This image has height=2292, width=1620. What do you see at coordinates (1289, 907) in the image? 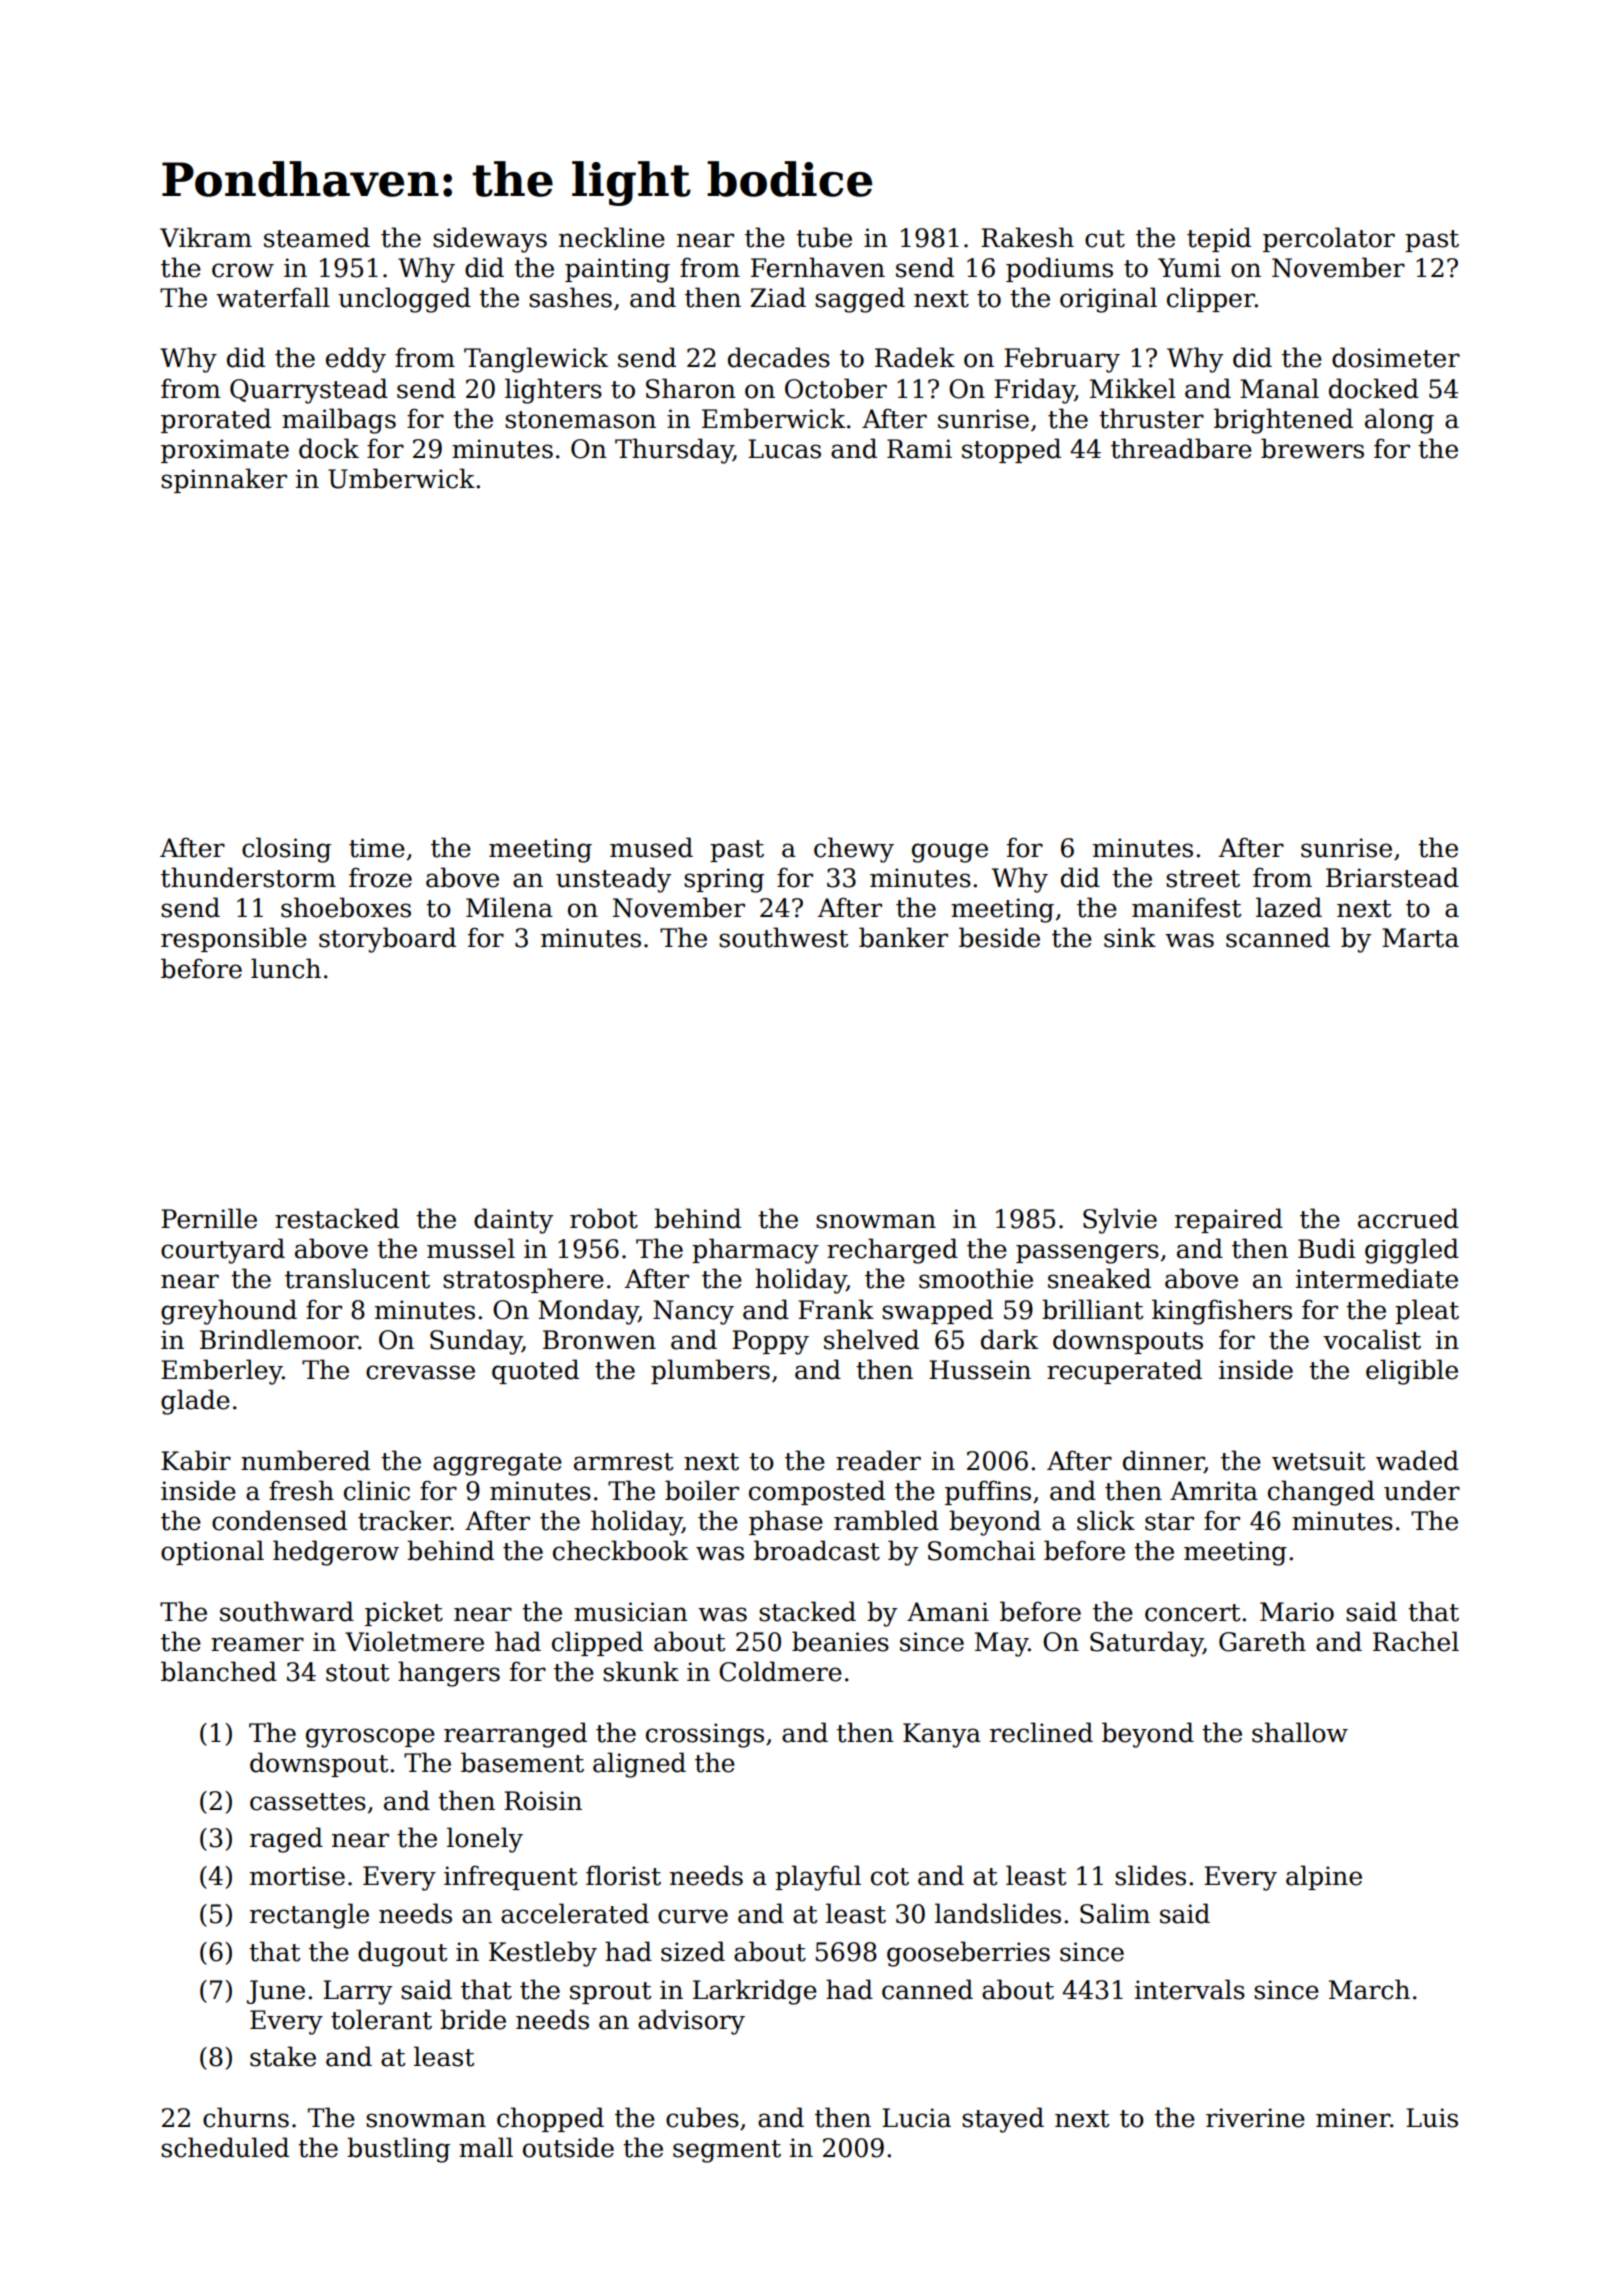
I see `lazed` at bounding box center [1289, 907].
